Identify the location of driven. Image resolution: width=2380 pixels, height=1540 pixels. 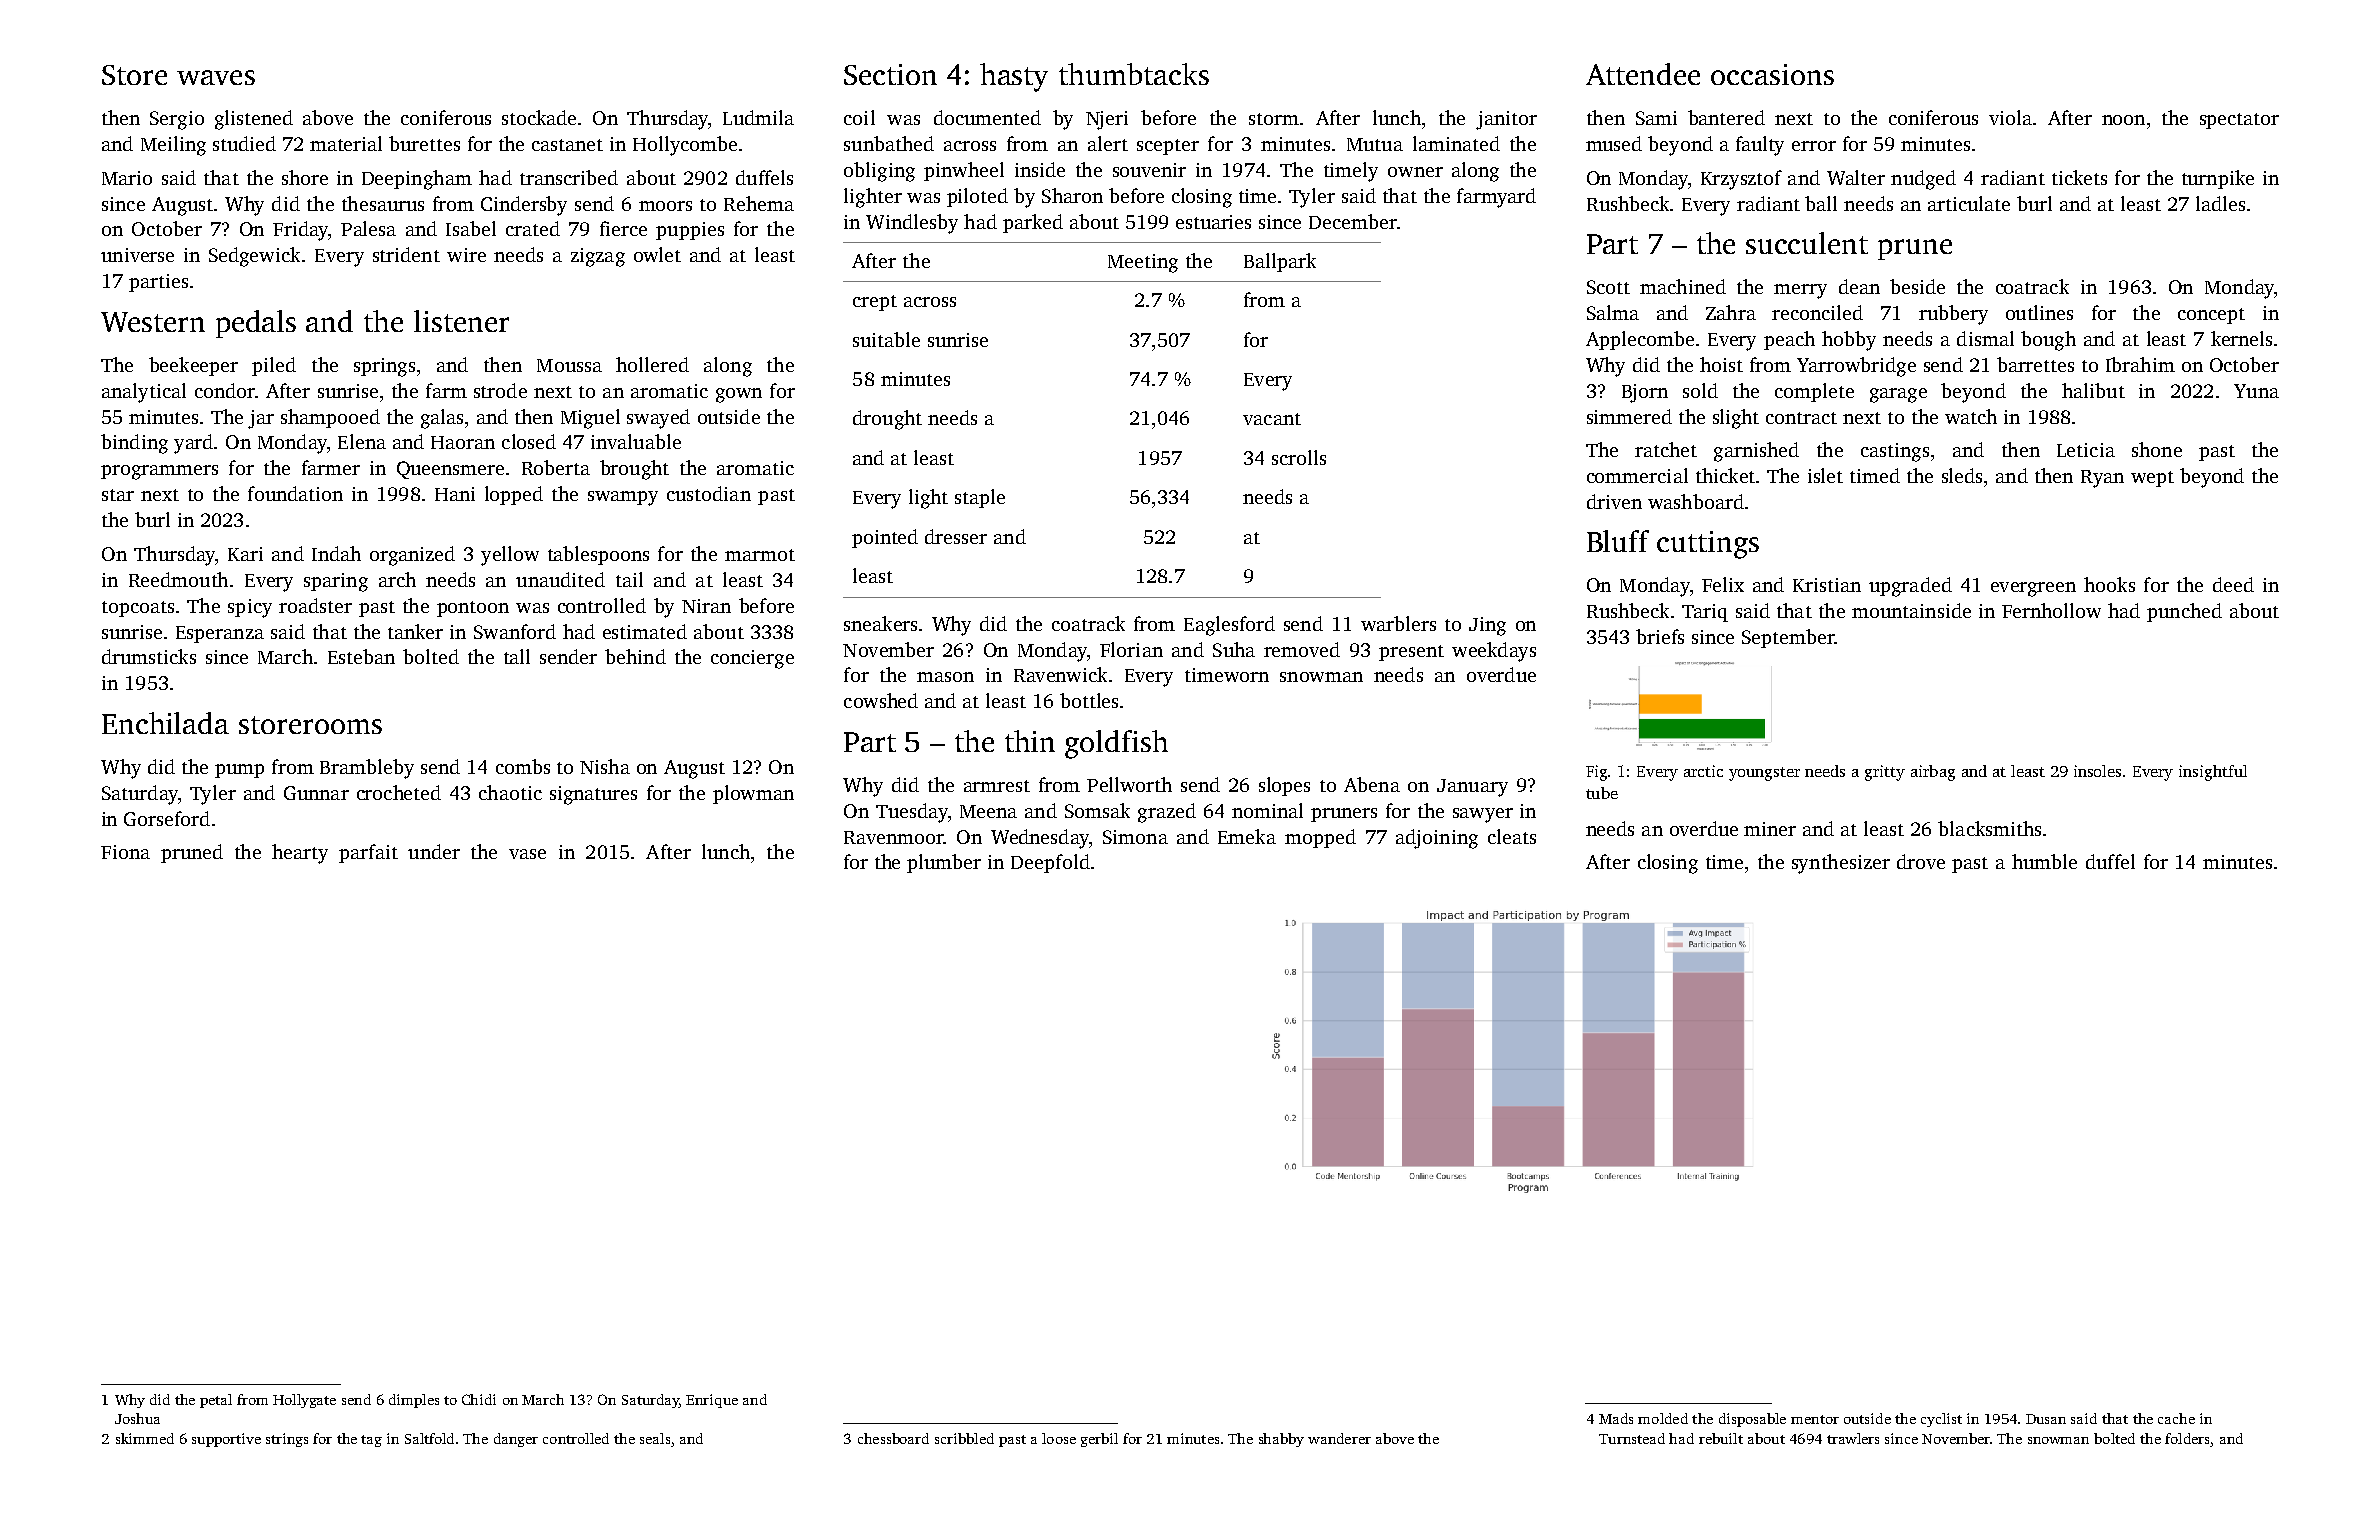
(1614, 501).
